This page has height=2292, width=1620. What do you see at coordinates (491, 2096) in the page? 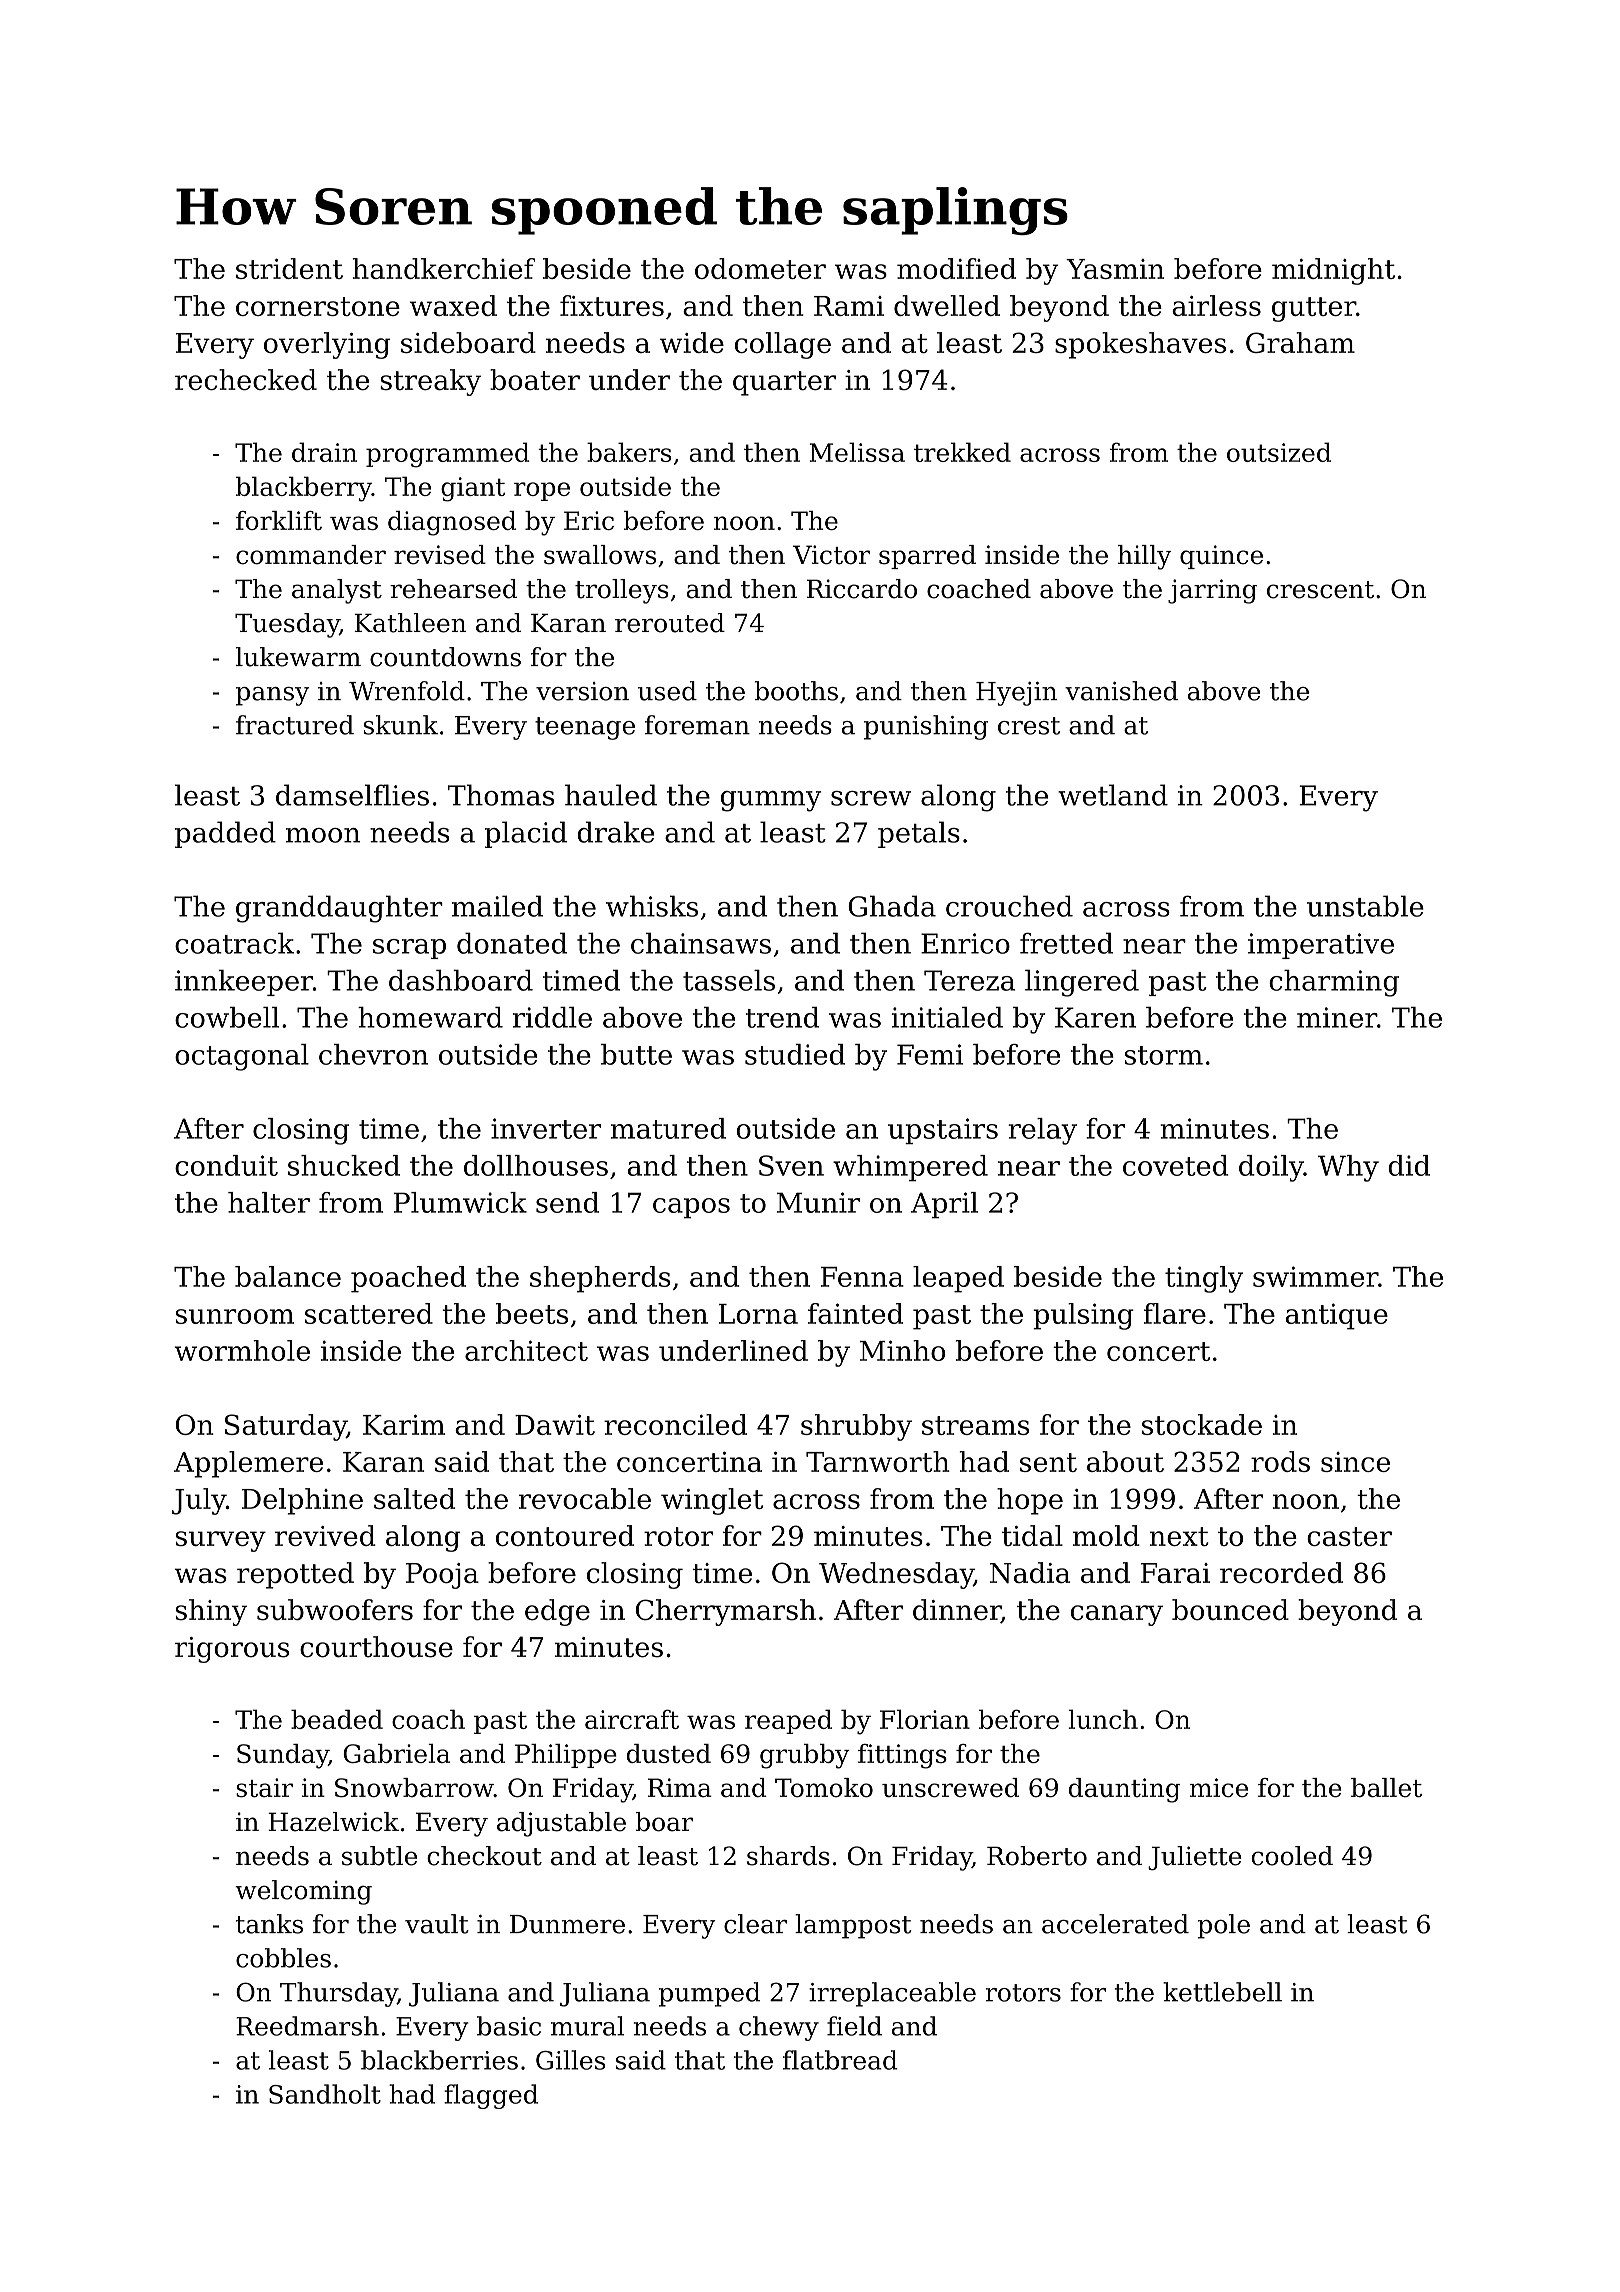
I see `flagged` at bounding box center [491, 2096].
